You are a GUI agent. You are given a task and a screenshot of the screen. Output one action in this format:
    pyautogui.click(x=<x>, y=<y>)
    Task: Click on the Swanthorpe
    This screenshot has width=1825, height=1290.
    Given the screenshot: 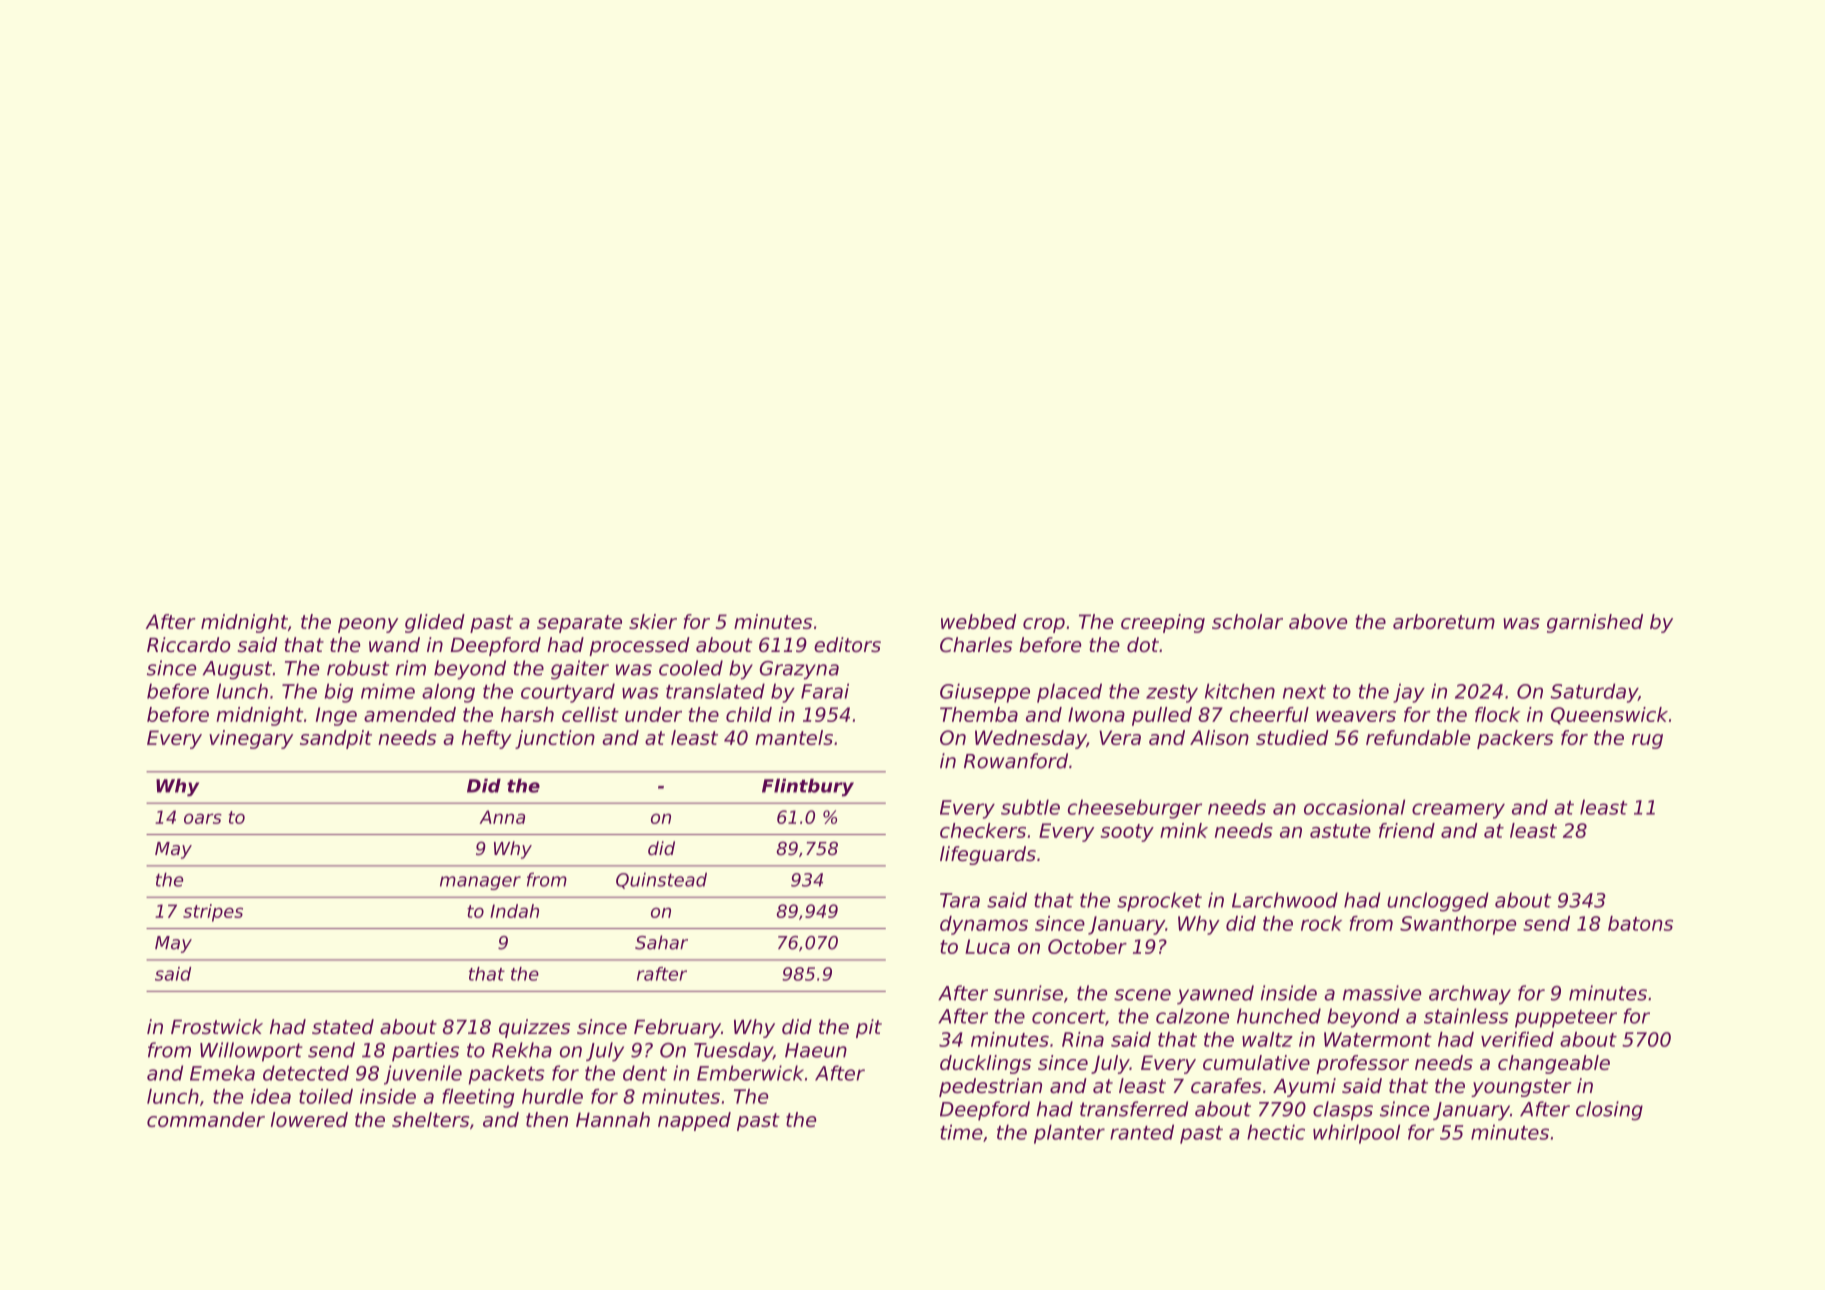 What is the action you would take?
    pyautogui.click(x=1458, y=925)
